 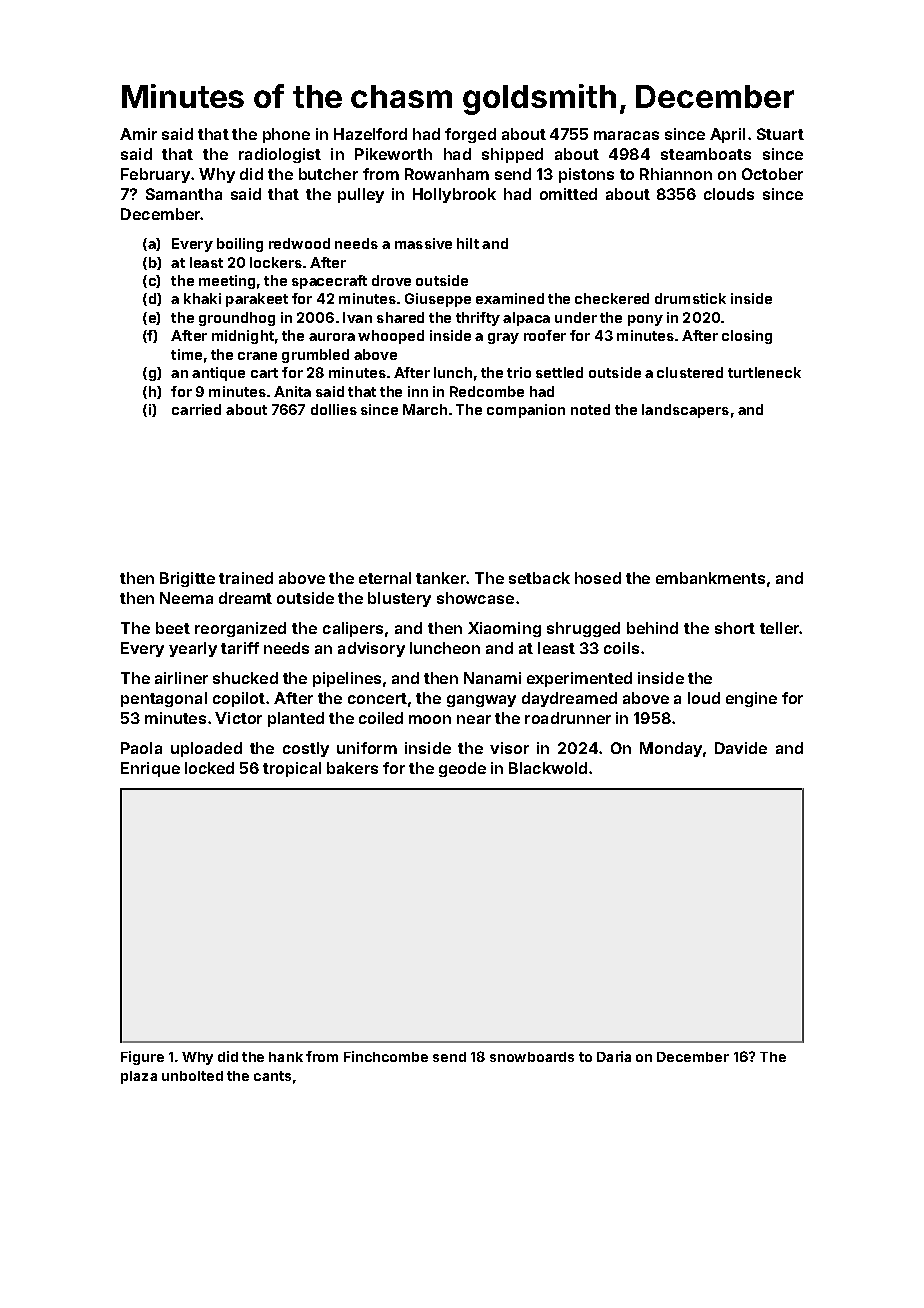 What do you see at coordinates (186, 354) in the screenshot?
I see `time` at bounding box center [186, 354].
